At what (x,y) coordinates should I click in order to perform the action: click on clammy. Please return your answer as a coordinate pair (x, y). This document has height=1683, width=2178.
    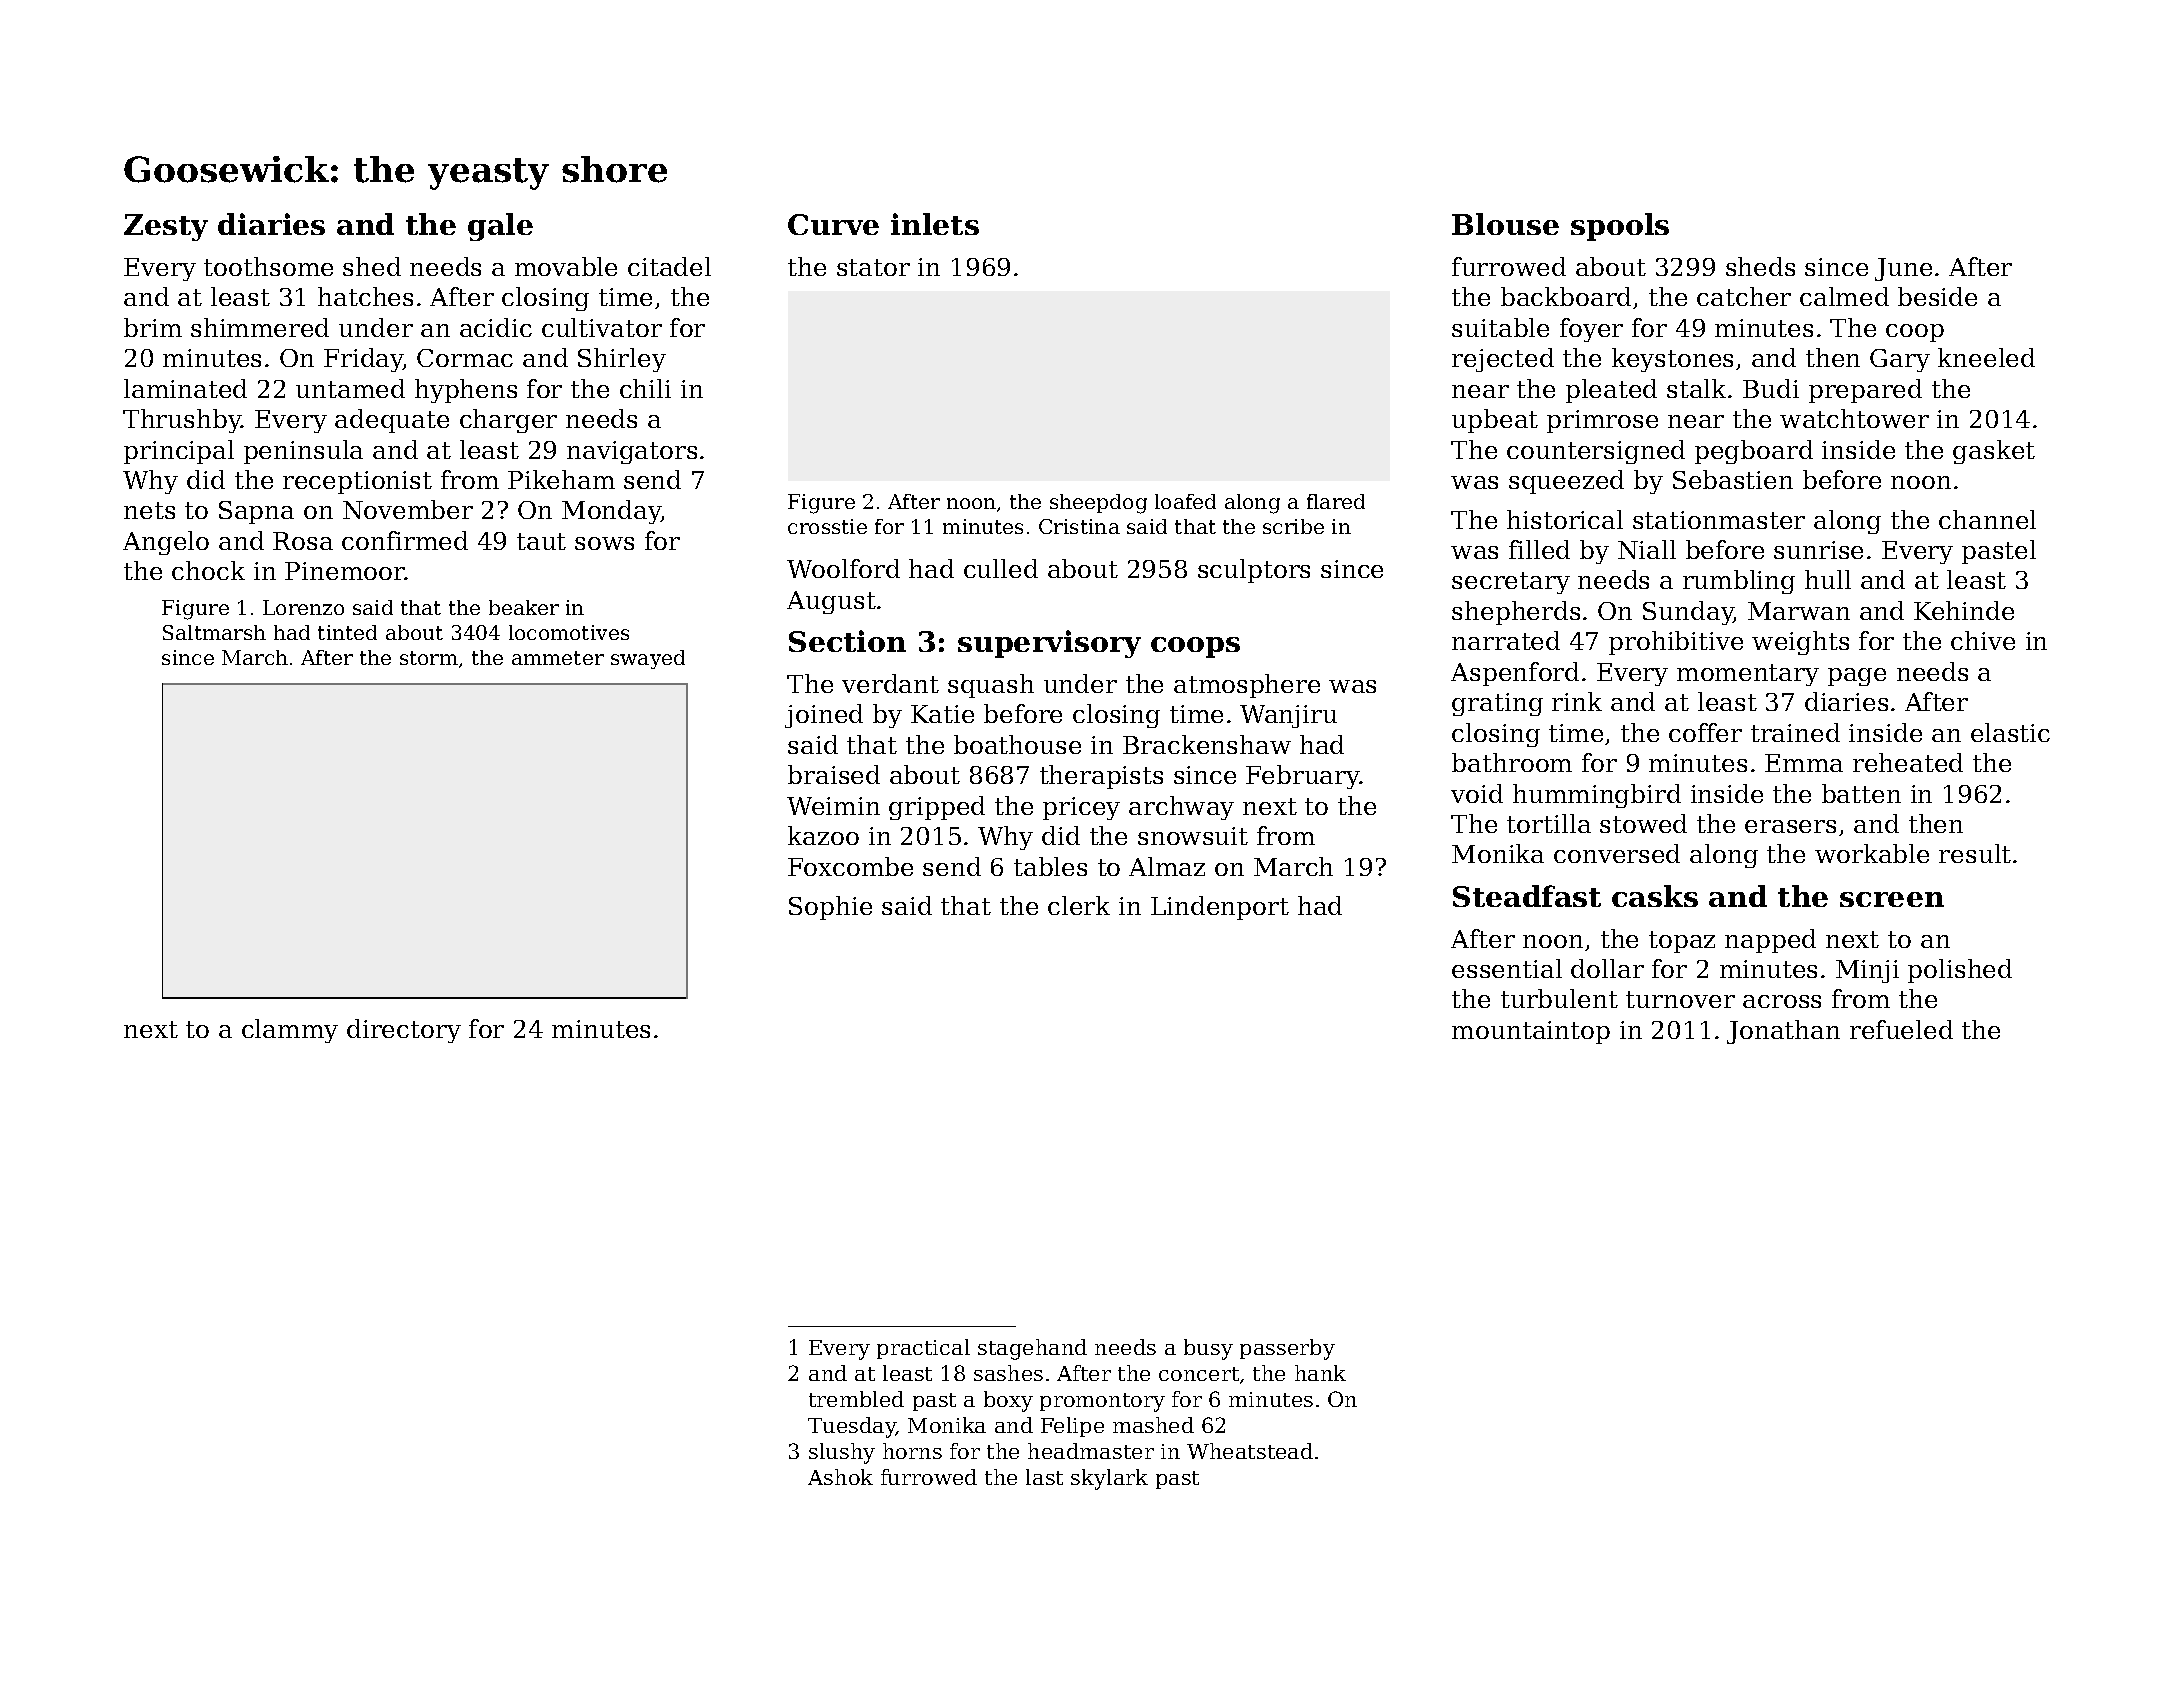
    Looking at the image, I should click on (290, 1031).
